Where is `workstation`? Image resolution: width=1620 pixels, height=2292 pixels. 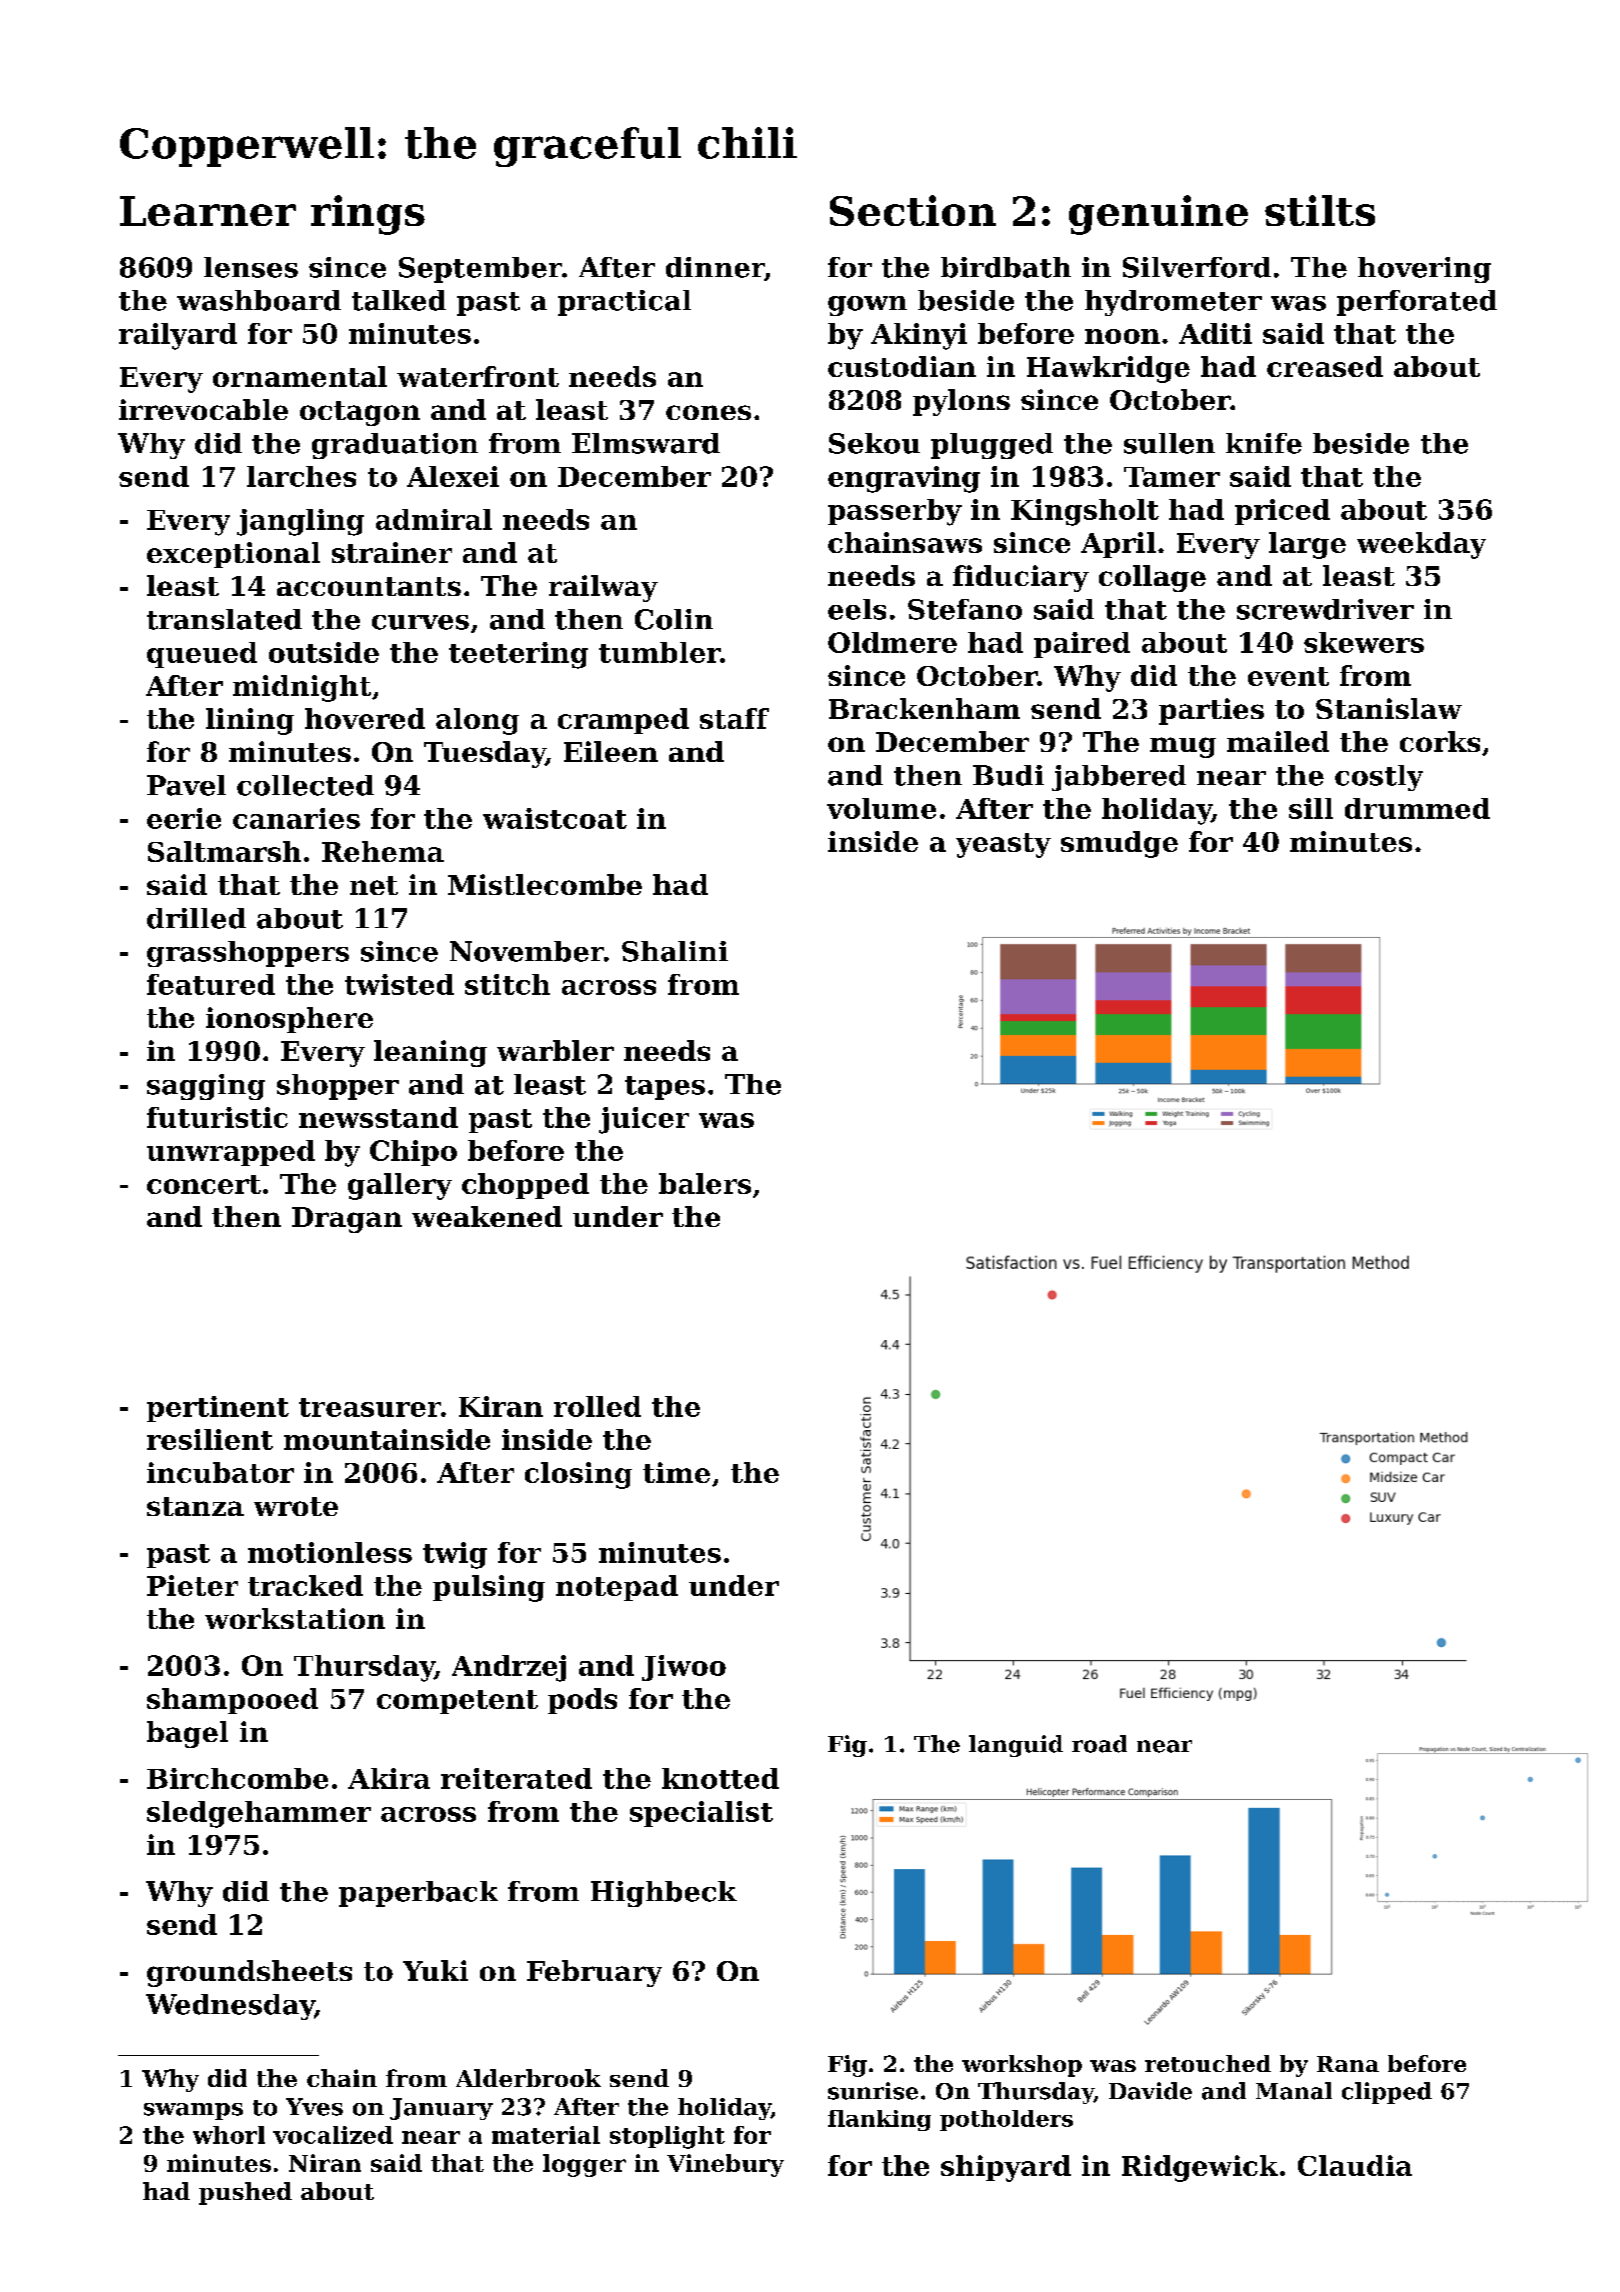 workstation is located at coordinates (295, 1618).
